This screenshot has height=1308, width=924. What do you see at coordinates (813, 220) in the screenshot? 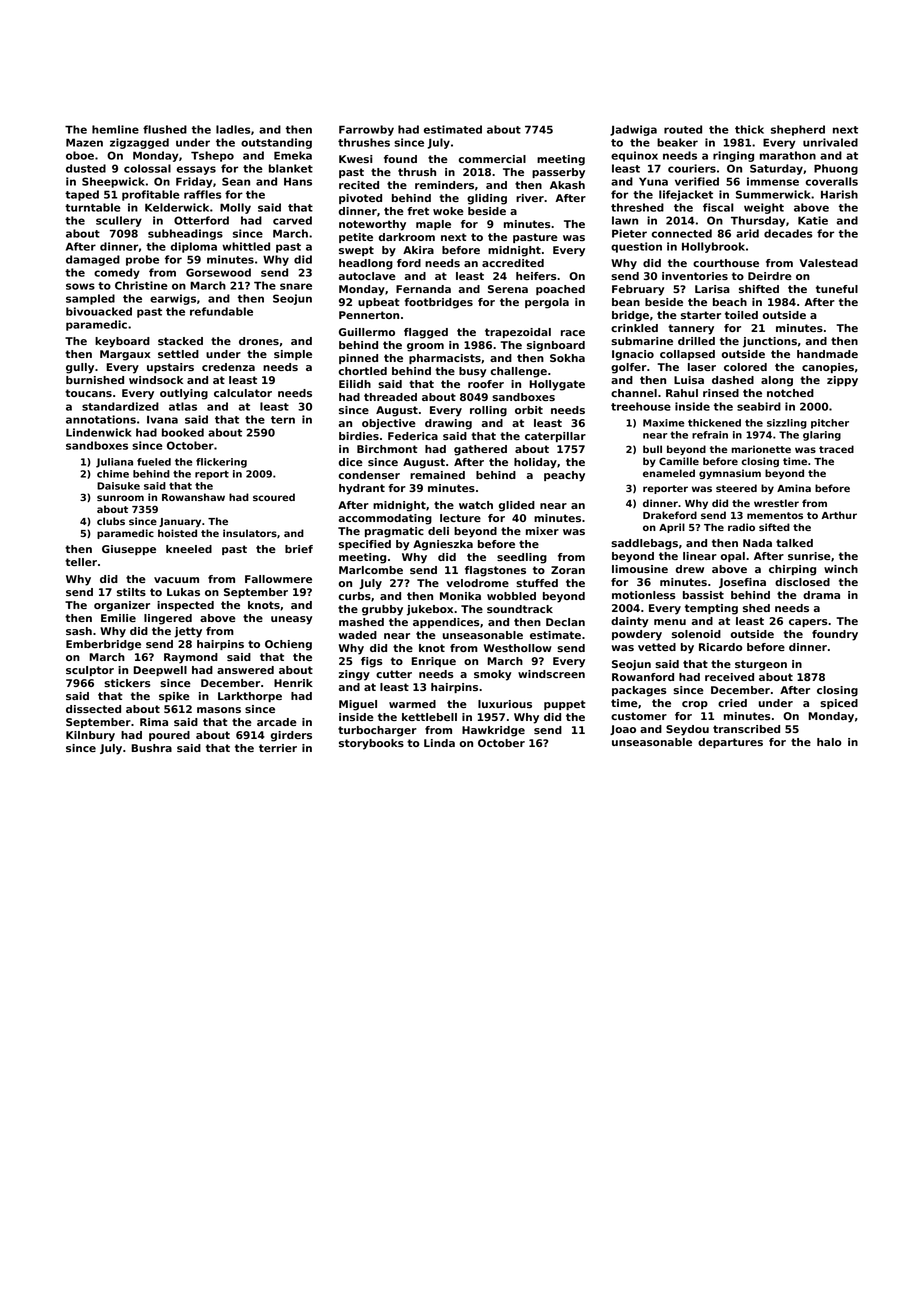
I see `Katie` at bounding box center [813, 220].
